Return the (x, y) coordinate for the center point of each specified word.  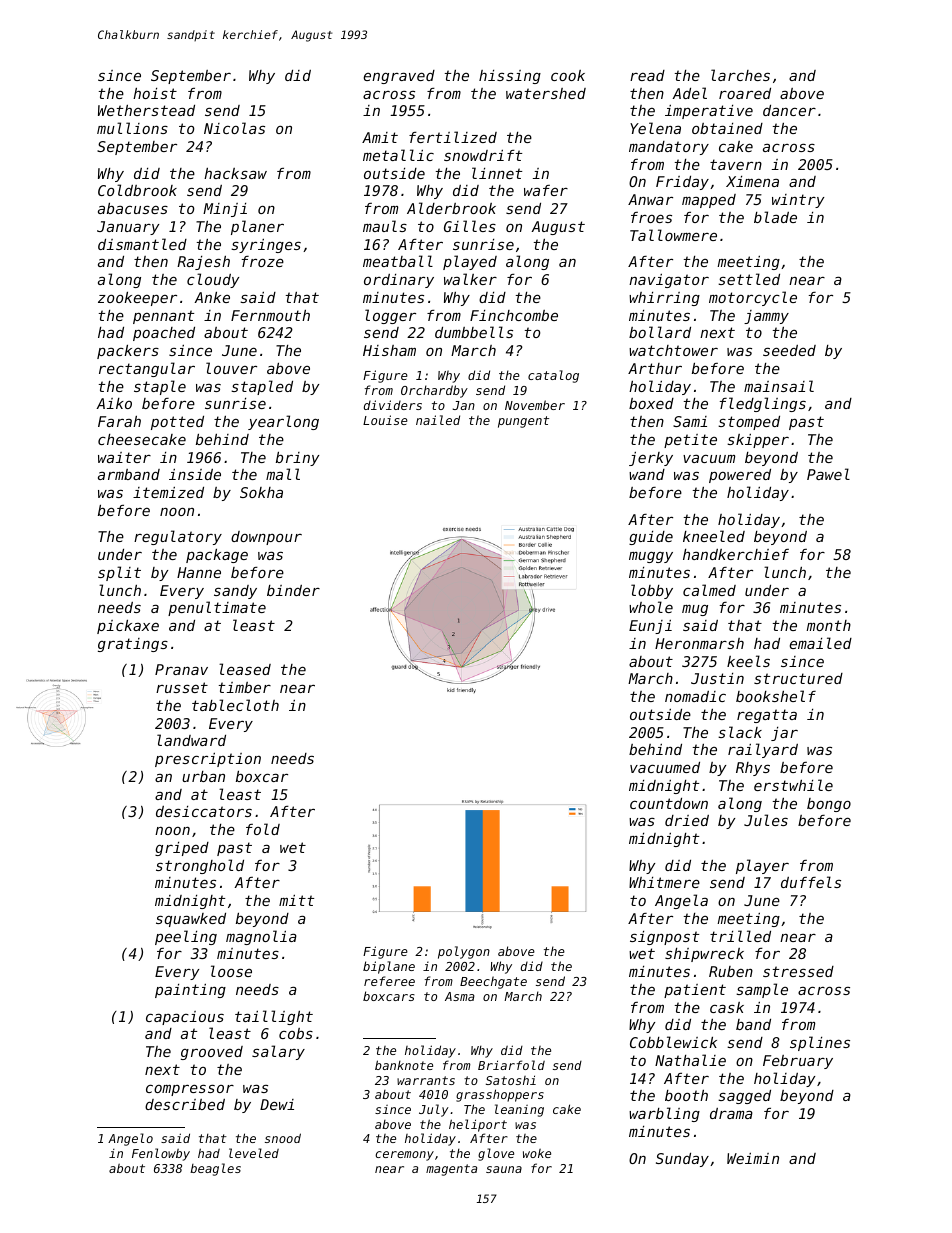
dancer (789, 110)
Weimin (753, 1158)
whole (651, 607)
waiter (124, 457)
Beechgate (493, 982)
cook (568, 75)
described (185, 1104)
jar (784, 734)
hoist (155, 93)
